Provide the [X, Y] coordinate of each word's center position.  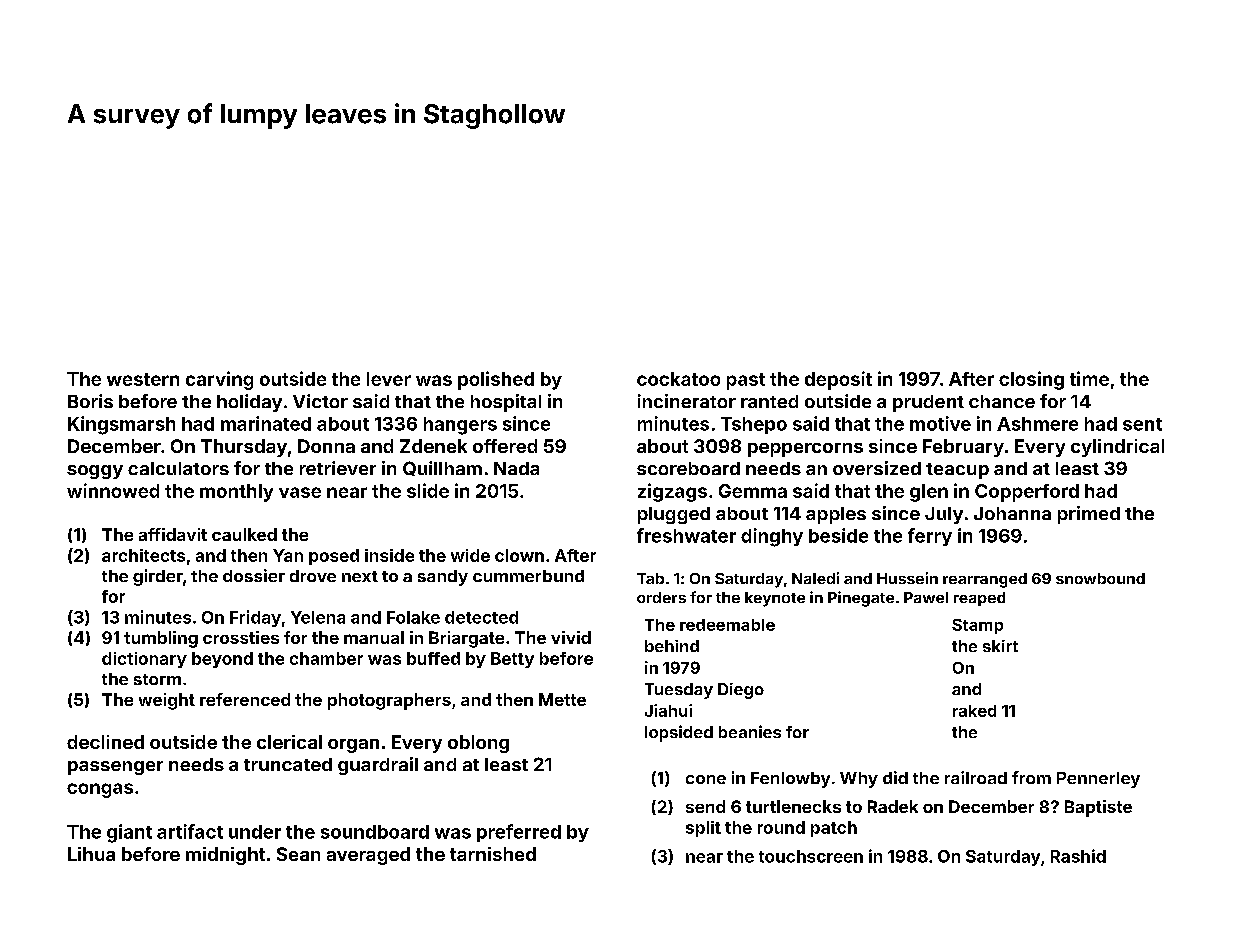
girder [158, 577]
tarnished [493, 854]
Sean [298, 854]
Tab [650, 578]
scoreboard [688, 468]
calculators [178, 468]
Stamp [977, 626]
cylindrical [1117, 448]
